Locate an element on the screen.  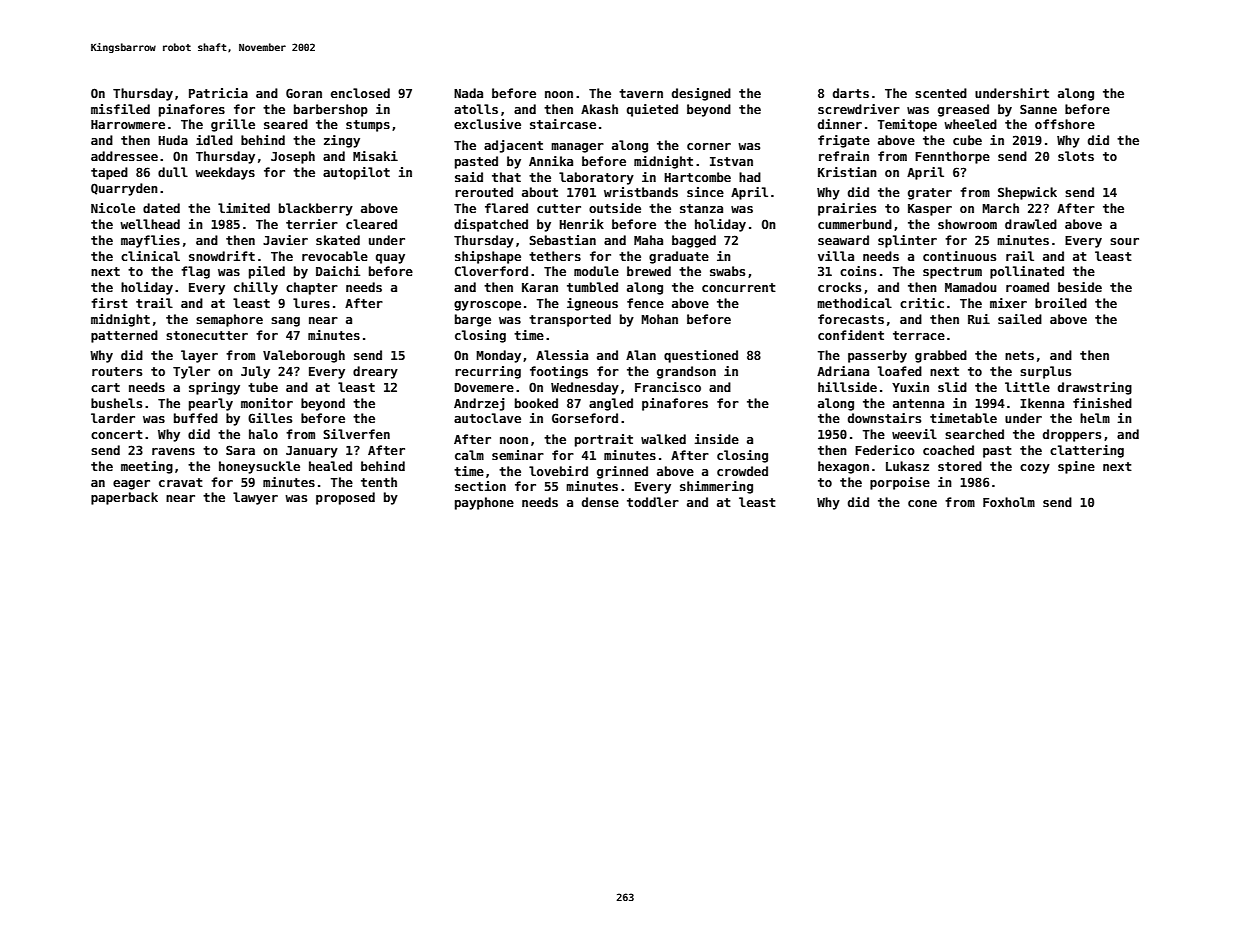
splinter is located at coordinates (907, 241).
